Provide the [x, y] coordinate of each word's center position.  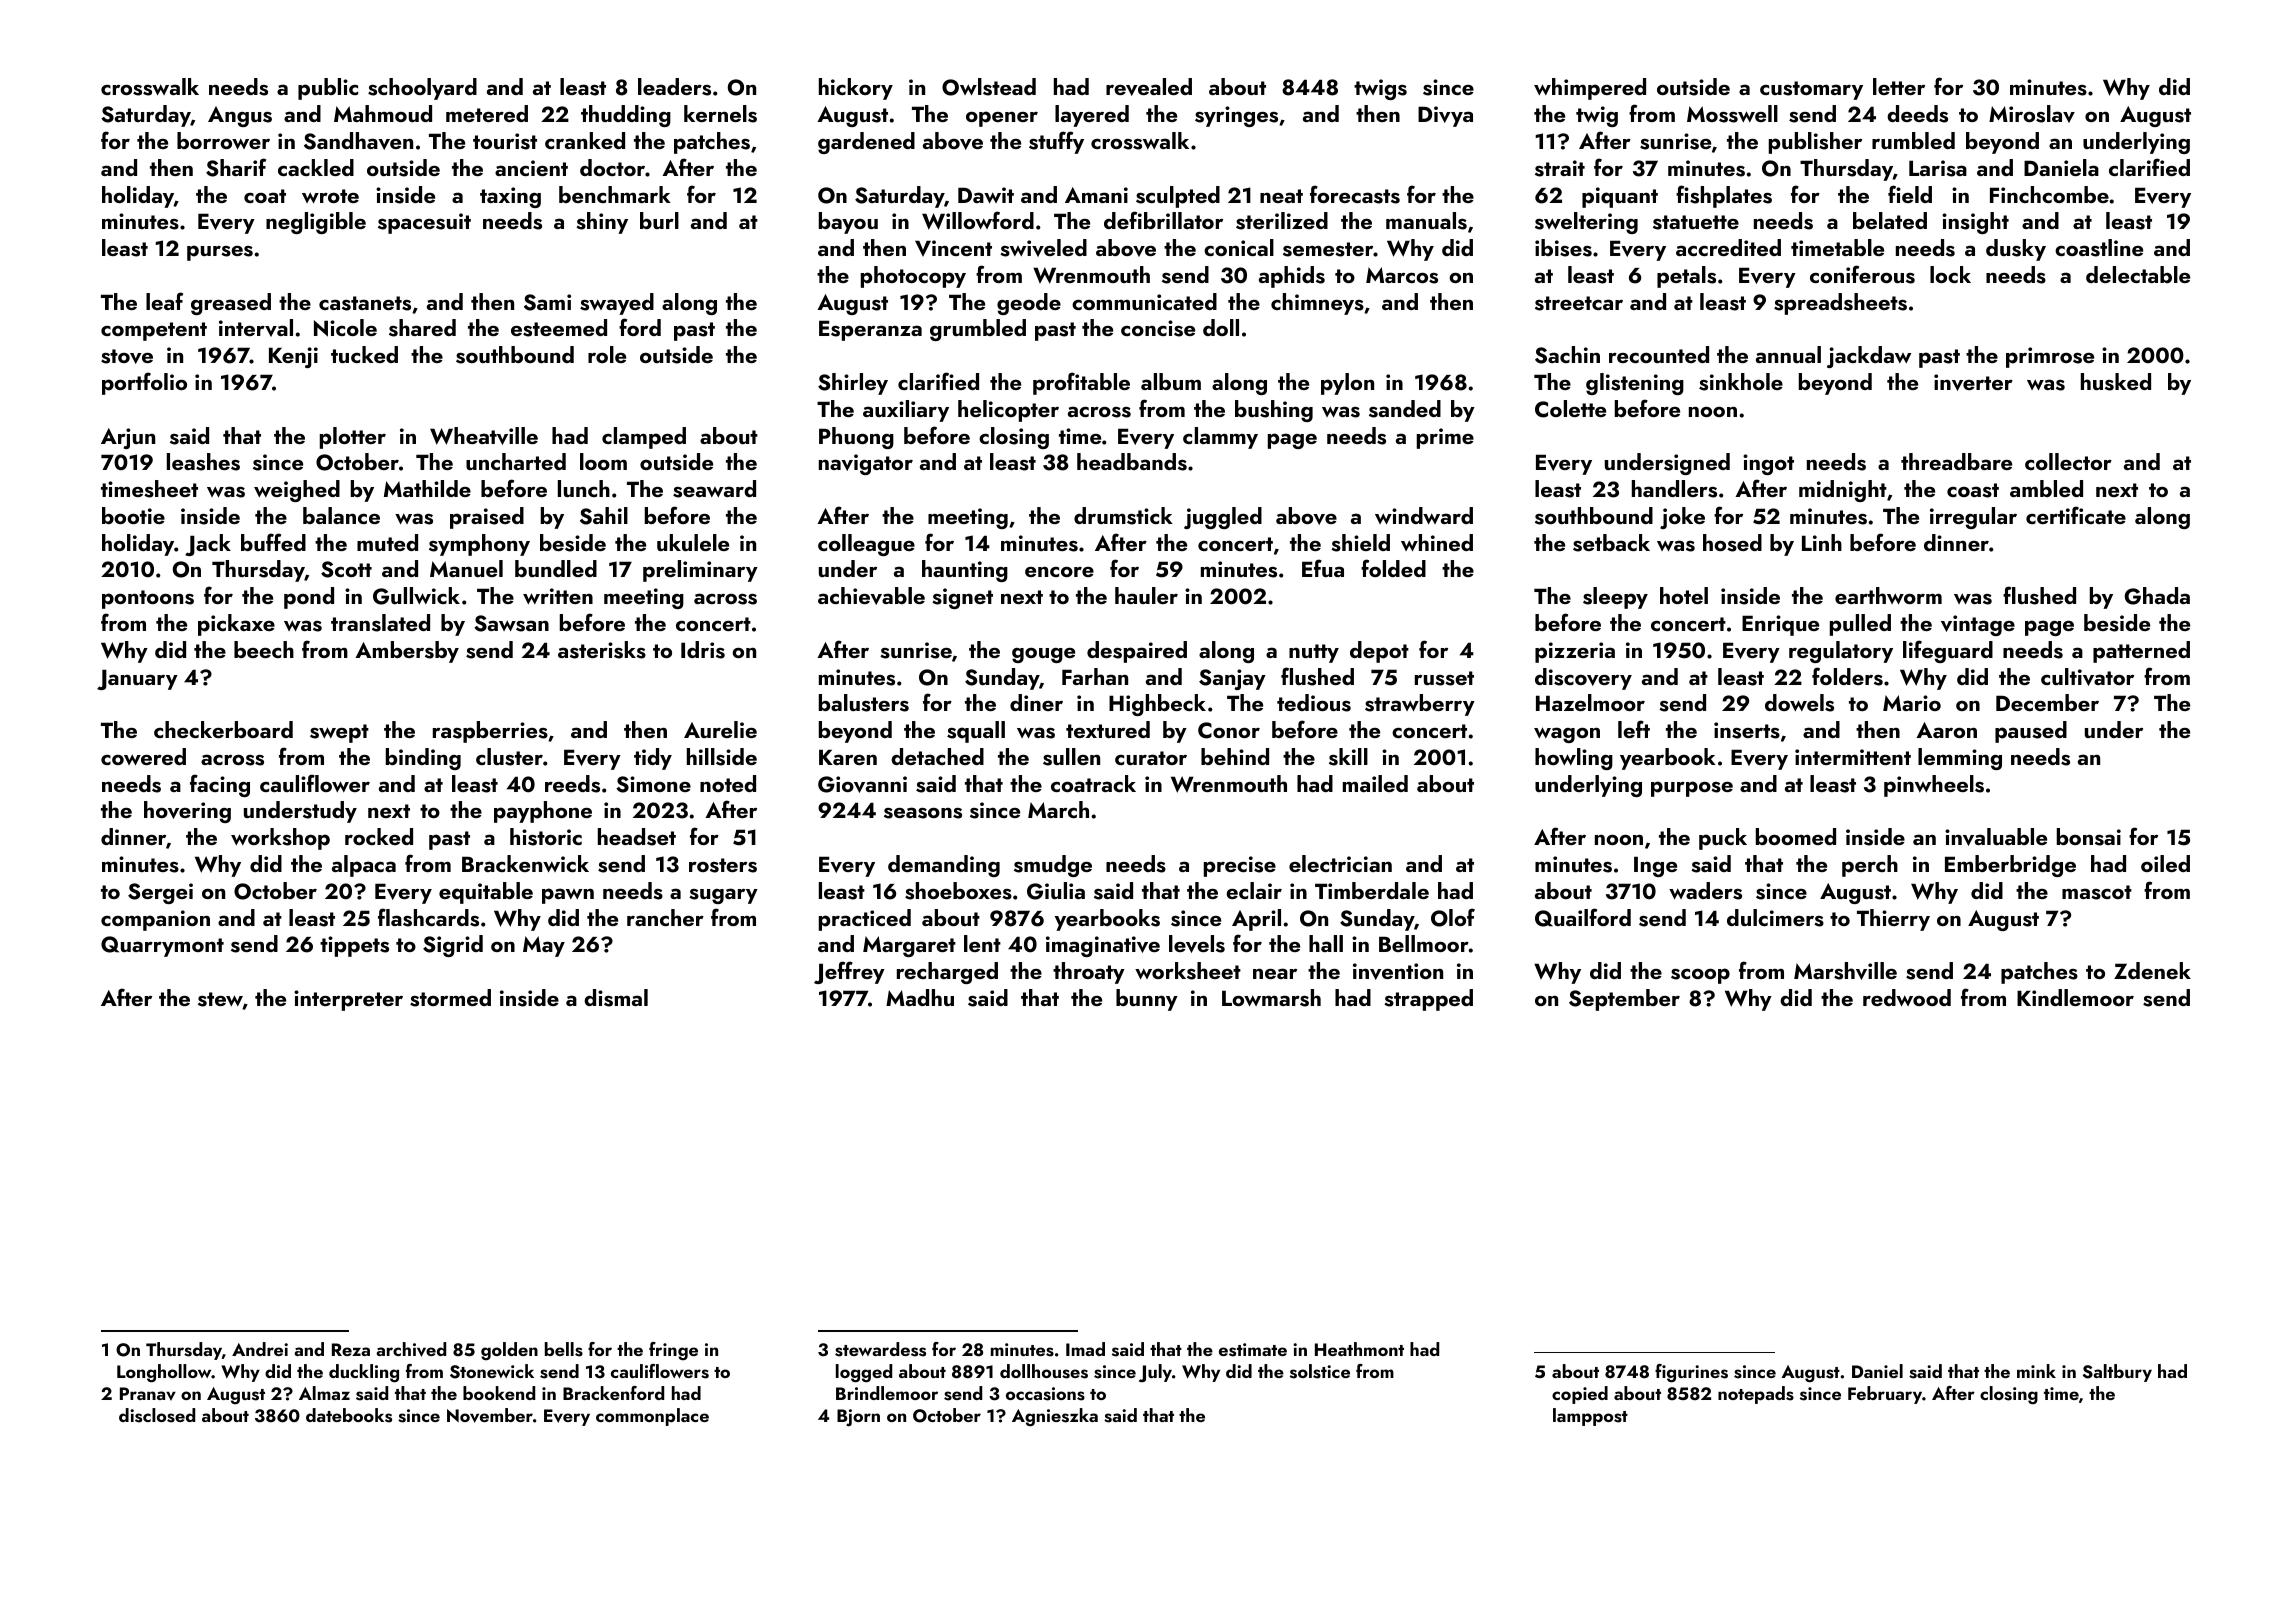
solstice [1320, 1371]
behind [1235, 756]
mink [2036, 1371]
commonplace [652, 1417]
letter [1899, 86]
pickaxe [236, 625]
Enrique [1780, 625]
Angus [240, 116]
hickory [856, 89]
